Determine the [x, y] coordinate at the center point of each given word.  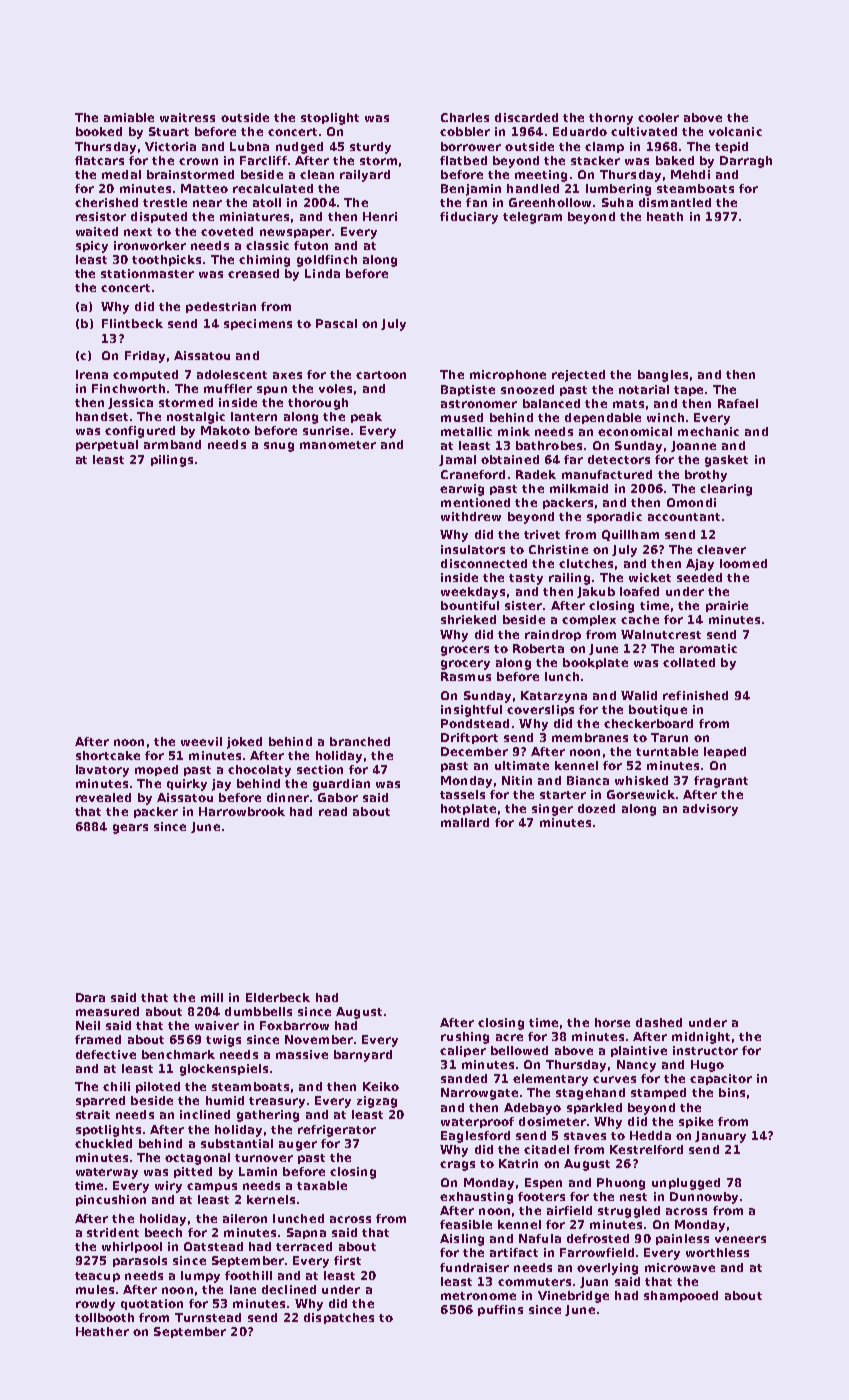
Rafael [738, 403]
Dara [90, 997]
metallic [466, 431]
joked [244, 743]
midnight [701, 1038]
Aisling [462, 1240]
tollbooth [104, 1317]
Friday [145, 357]
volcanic [735, 131]
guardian [341, 785]
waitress [187, 117]
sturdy [370, 148]
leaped [725, 752]
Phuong [621, 1184]
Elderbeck [278, 997]
